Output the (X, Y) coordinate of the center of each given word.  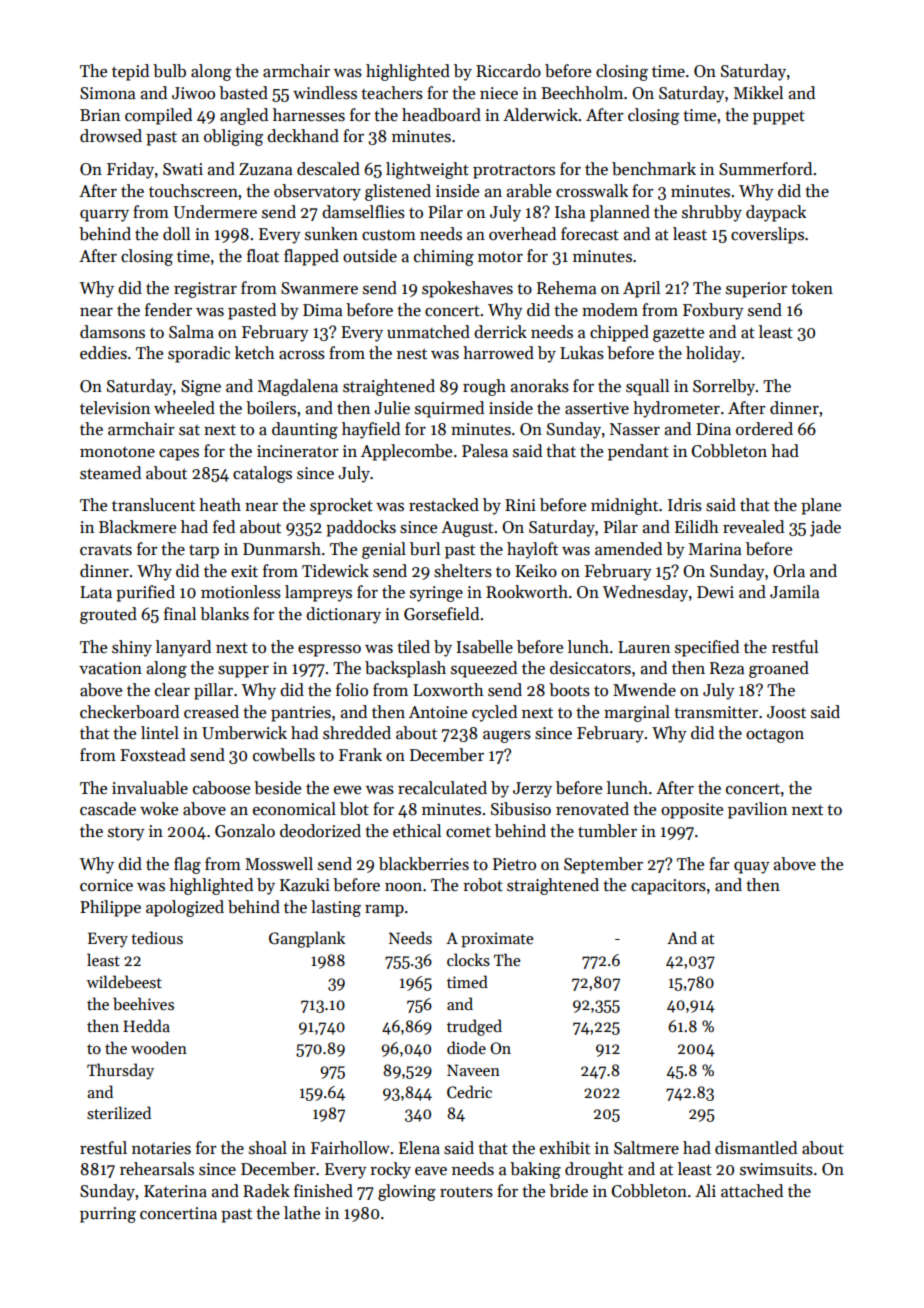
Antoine (438, 712)
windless (325, 93)
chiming (444, 257)
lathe (302, 1212)
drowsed (111, 136)
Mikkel (758, 93)
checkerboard (129, 712)
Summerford (765, 169)
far (719, 864)
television (115, 408)
